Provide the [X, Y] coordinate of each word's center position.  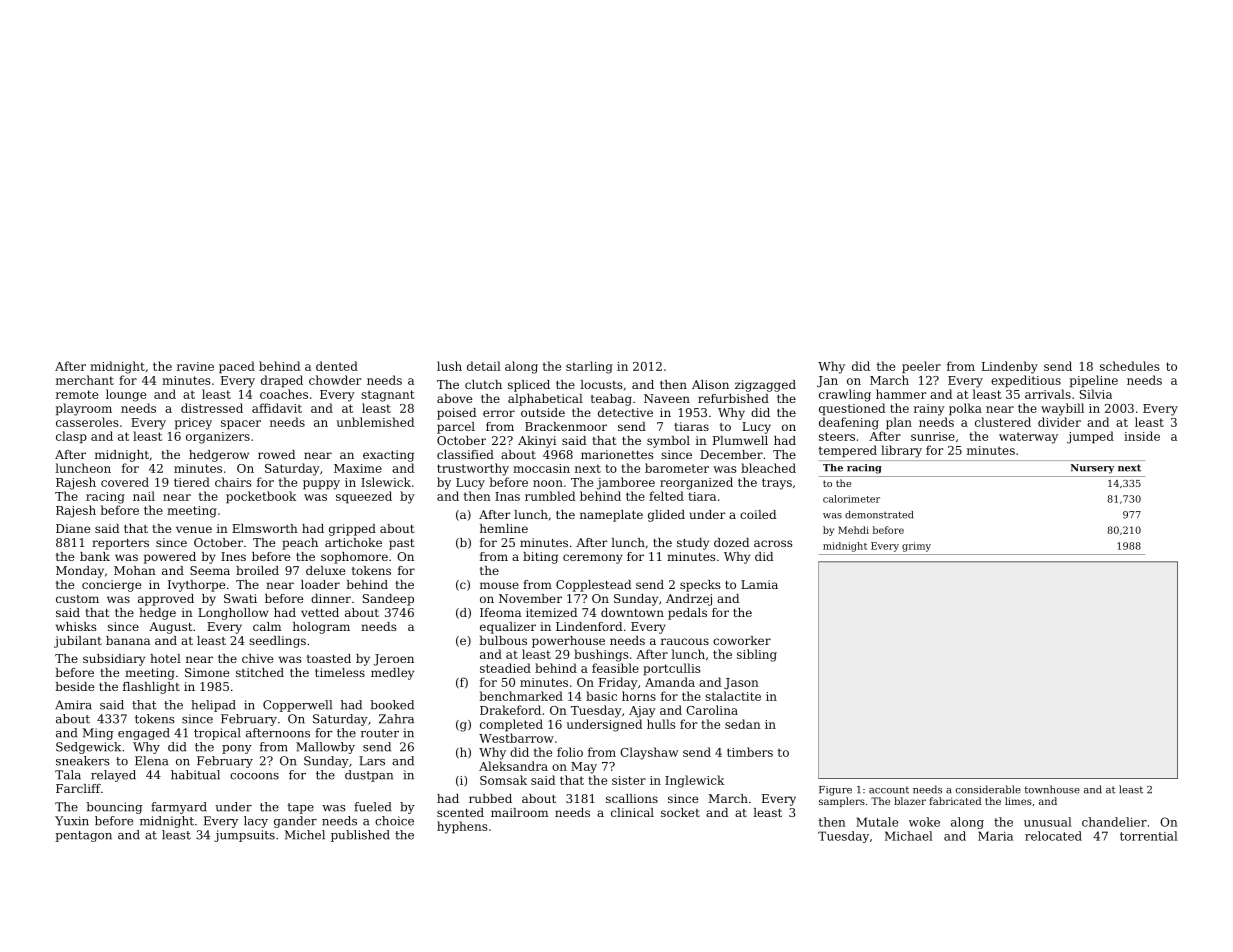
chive [257, 658]
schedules [1129, 366]
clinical [632, 812]
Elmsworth [265, 528]
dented [337, 366]
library [901, 451]
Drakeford [510, 710]
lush [449, 366]
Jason [741, 683]
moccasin [541, 468]
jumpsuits [244, 836]
